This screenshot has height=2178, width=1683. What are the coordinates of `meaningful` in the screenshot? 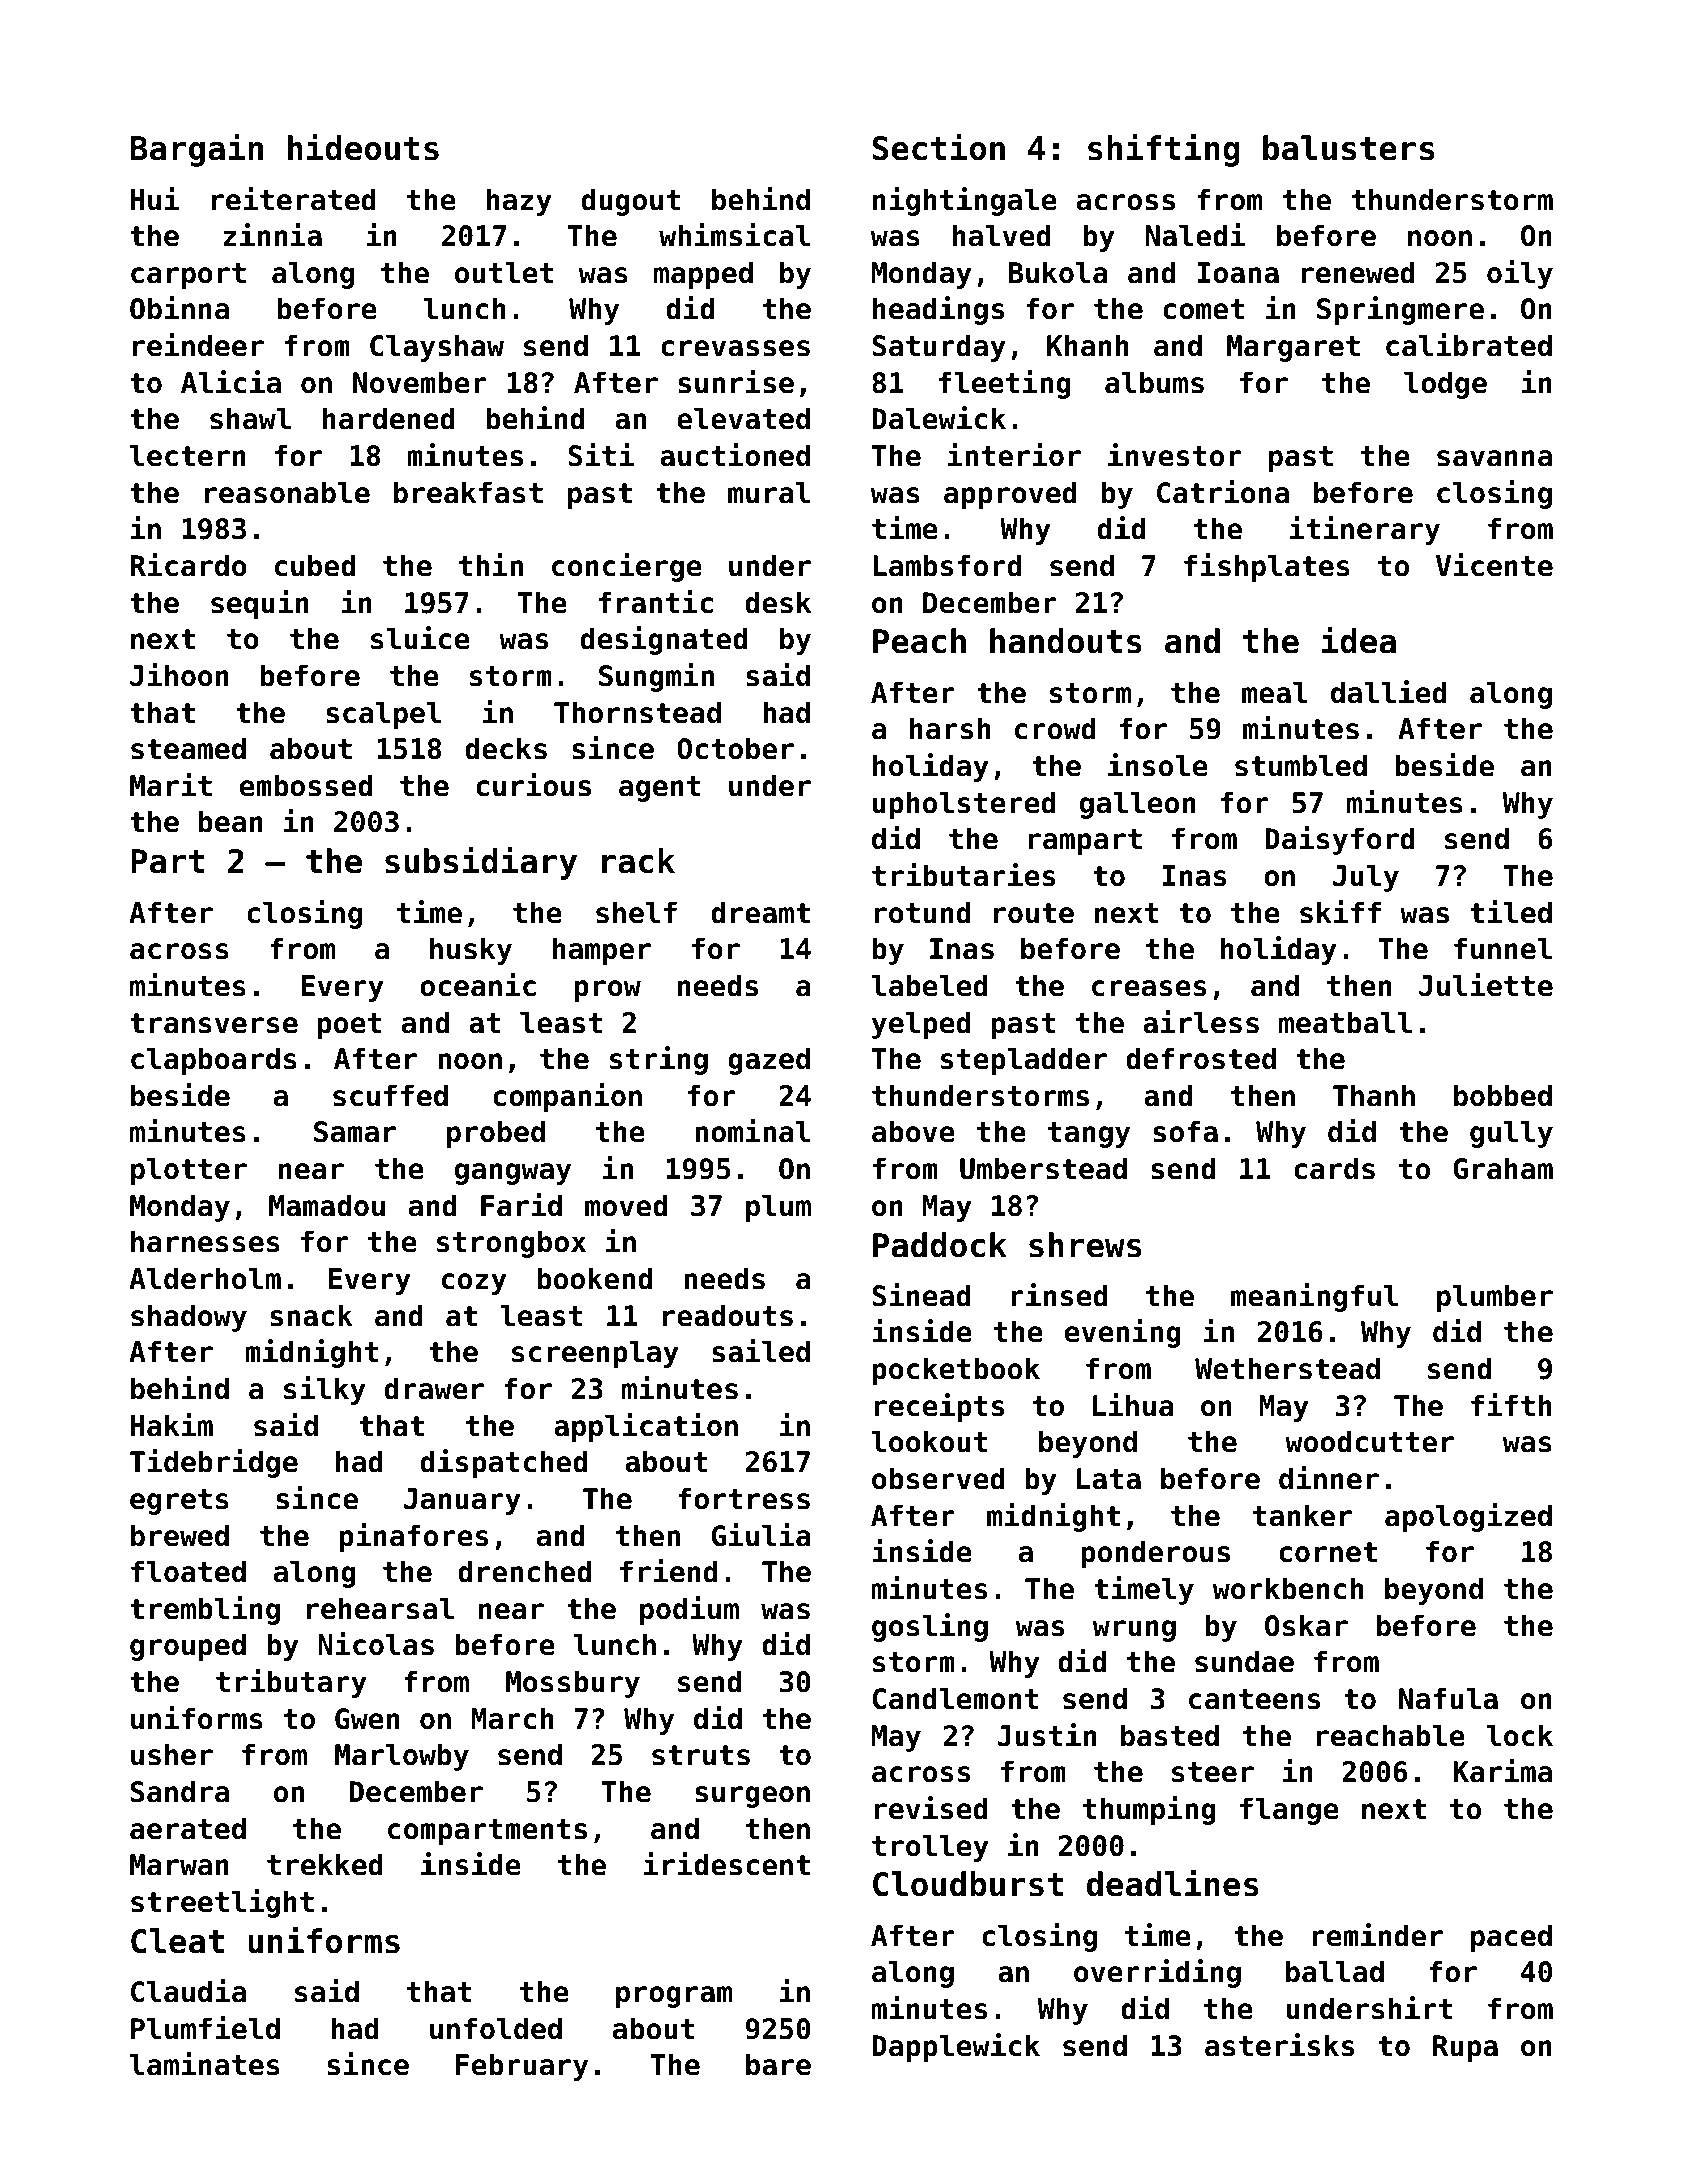 It's located at (1314, 1297).
